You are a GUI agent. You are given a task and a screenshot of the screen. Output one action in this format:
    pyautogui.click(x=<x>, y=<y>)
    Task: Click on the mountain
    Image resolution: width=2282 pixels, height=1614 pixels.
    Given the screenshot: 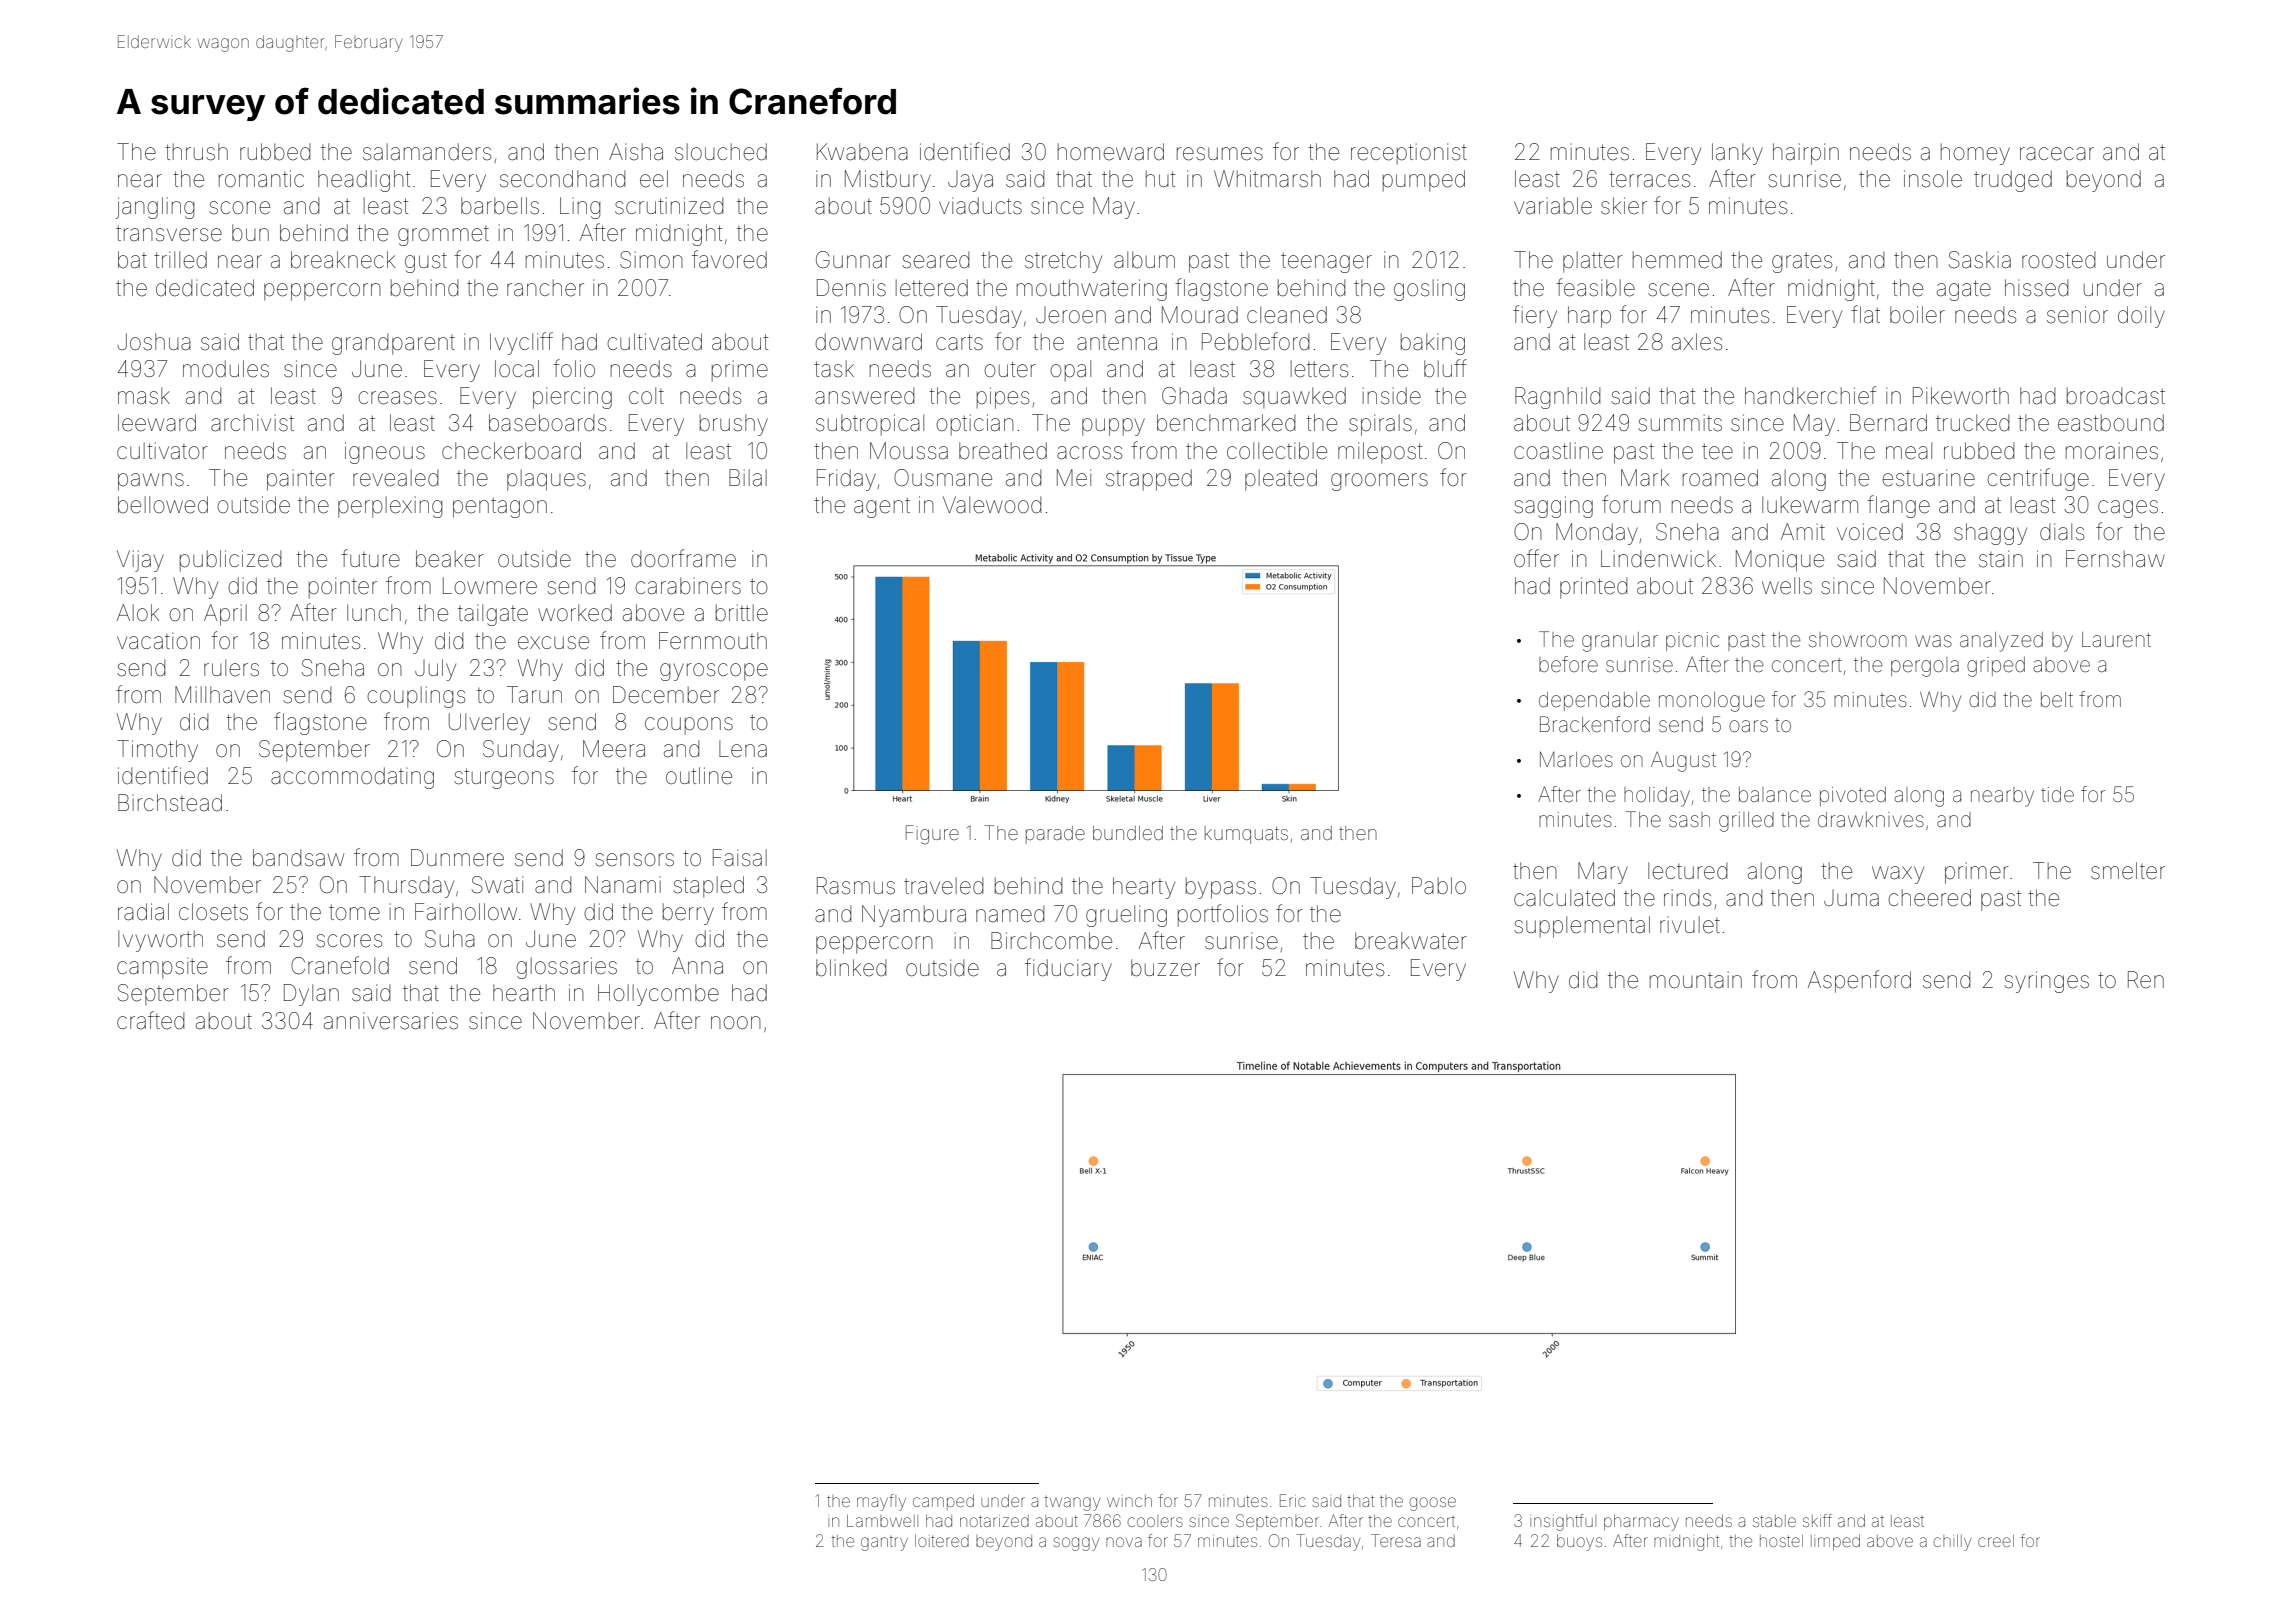 What is the action you would take?
    pyautogui.click(x=1696, y=980)
